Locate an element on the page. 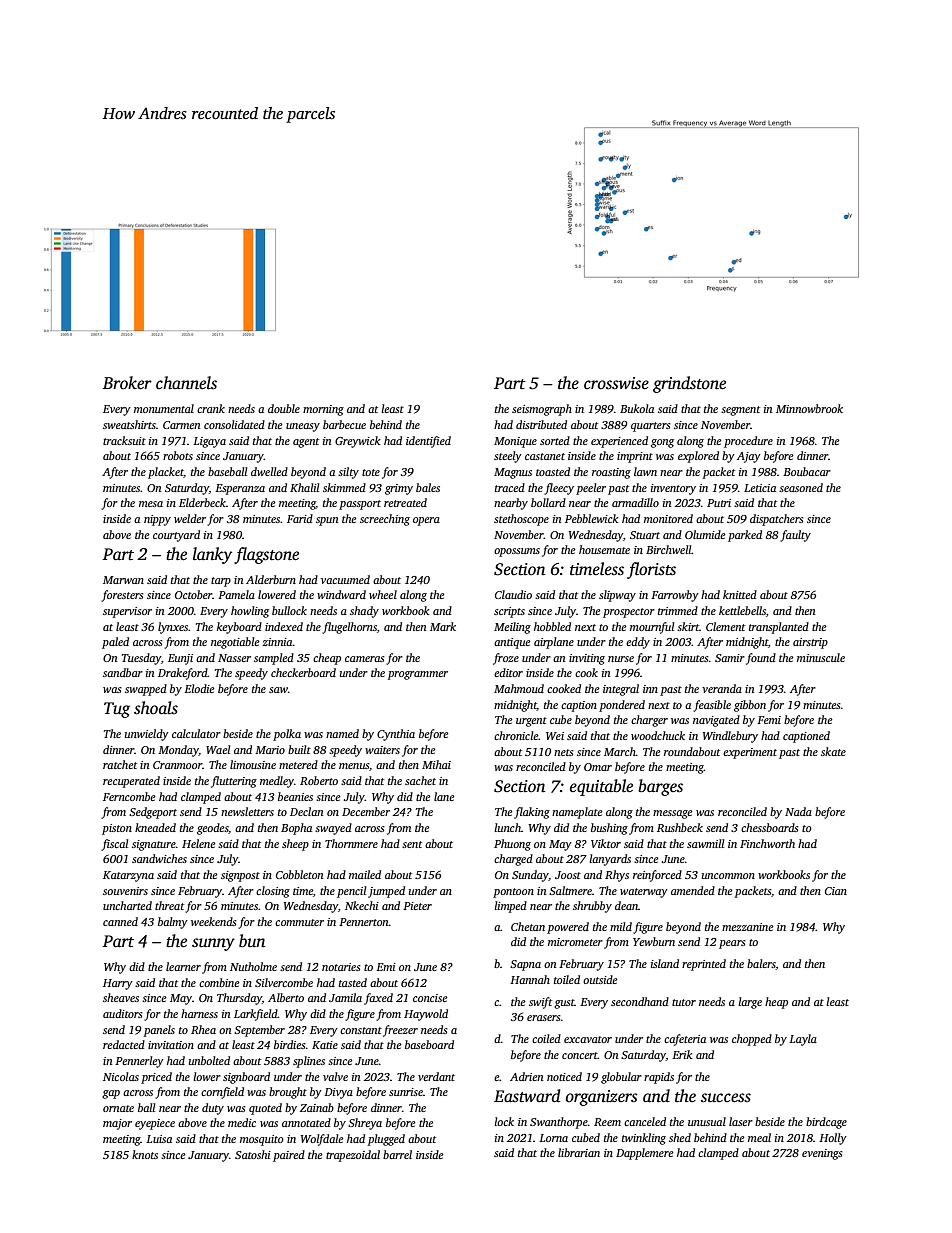 The image size is (952, 1233). morning is located at coordinates (323, 410).
